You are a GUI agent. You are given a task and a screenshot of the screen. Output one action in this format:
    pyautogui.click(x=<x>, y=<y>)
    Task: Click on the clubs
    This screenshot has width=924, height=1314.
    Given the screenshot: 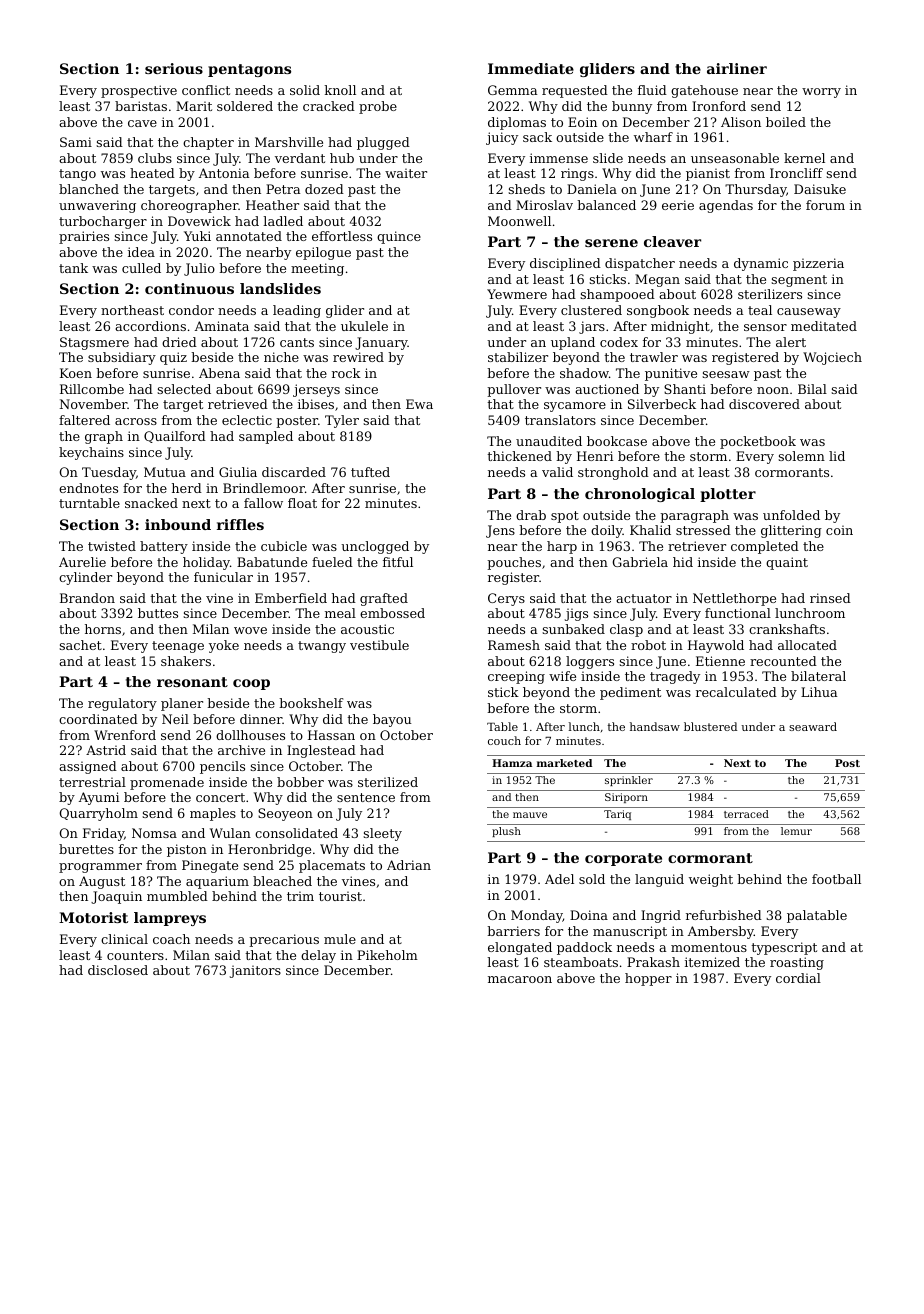 What is the action you would take?
    pyautogui.click(x=155, y=158)
